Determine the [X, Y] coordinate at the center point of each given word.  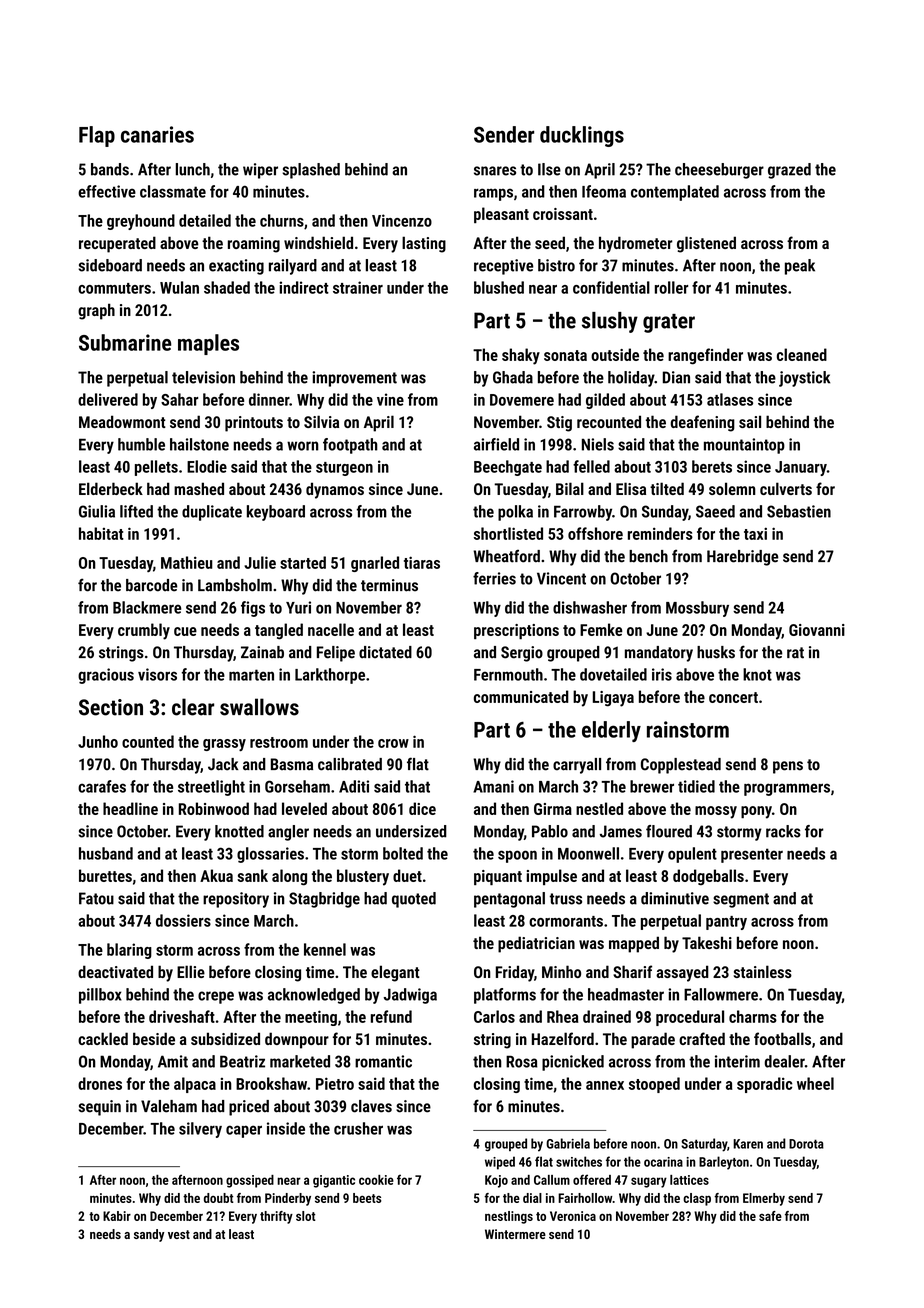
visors [157, 674]
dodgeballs [708, 877]
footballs [782, 1038]
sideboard [110, 265]
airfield [496, 444]
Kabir [117, 1216]
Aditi [354, 786]
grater [669, 323]
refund [391, 1016]
